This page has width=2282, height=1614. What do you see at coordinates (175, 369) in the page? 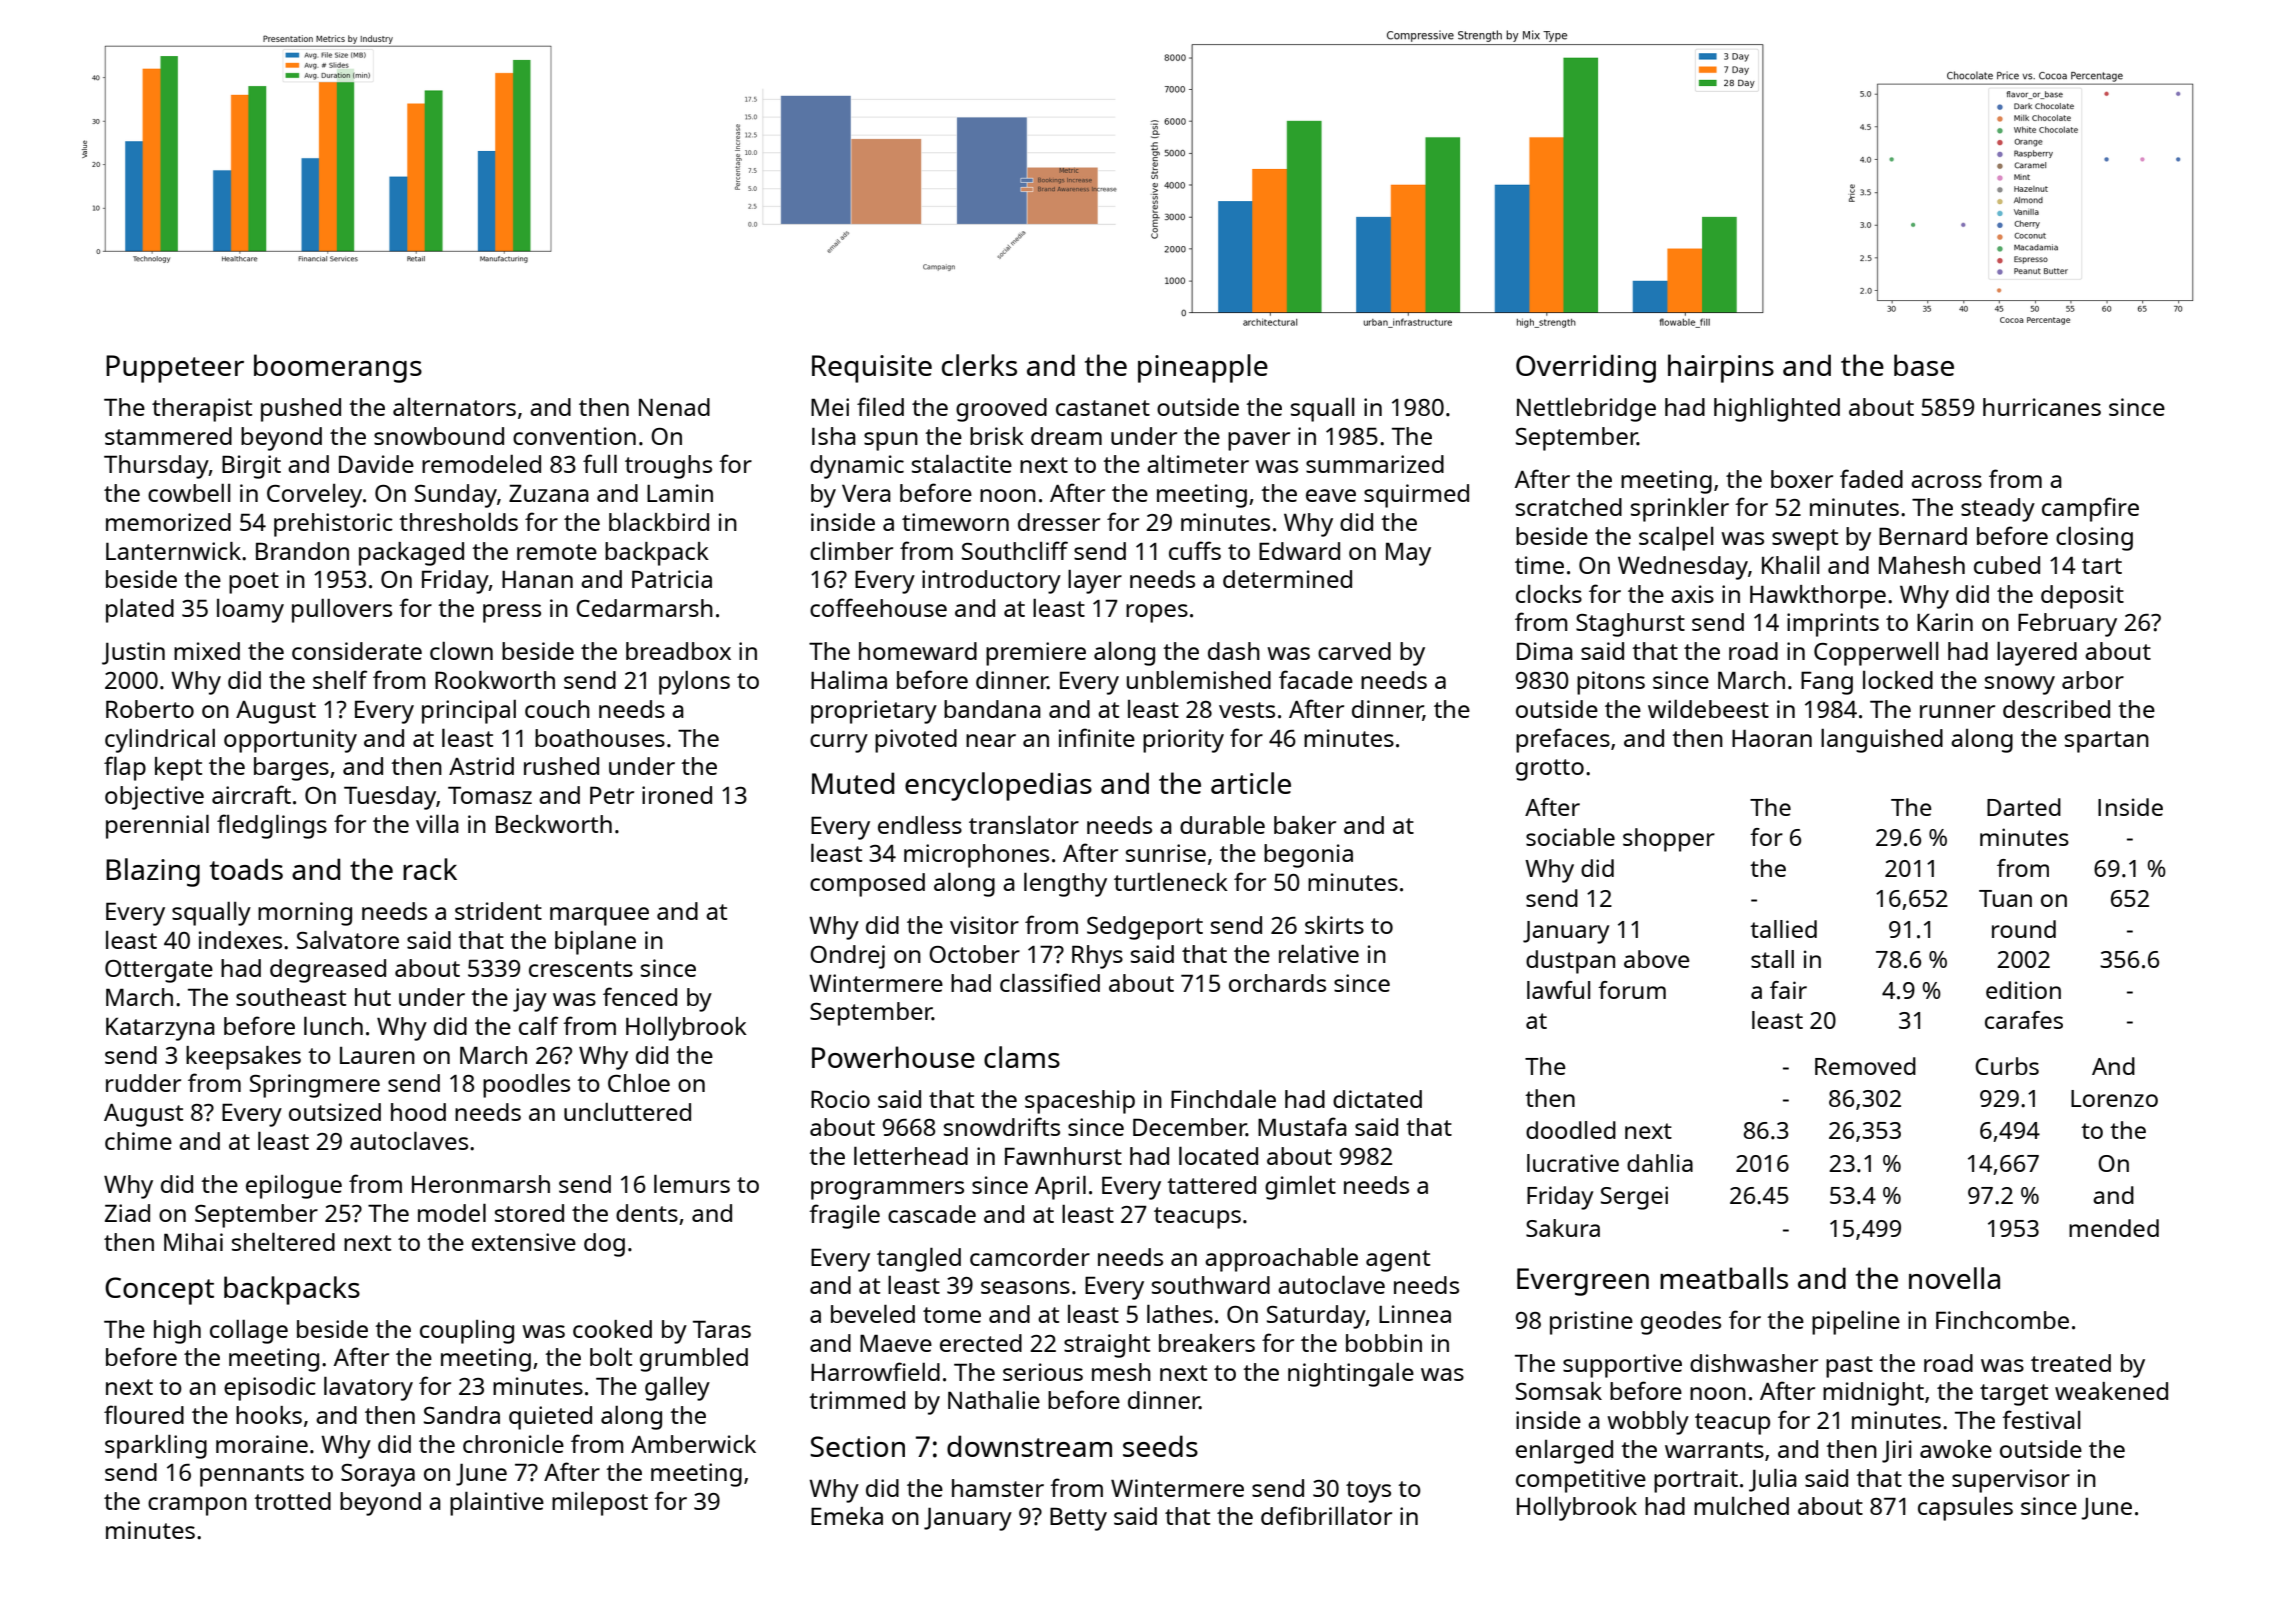
I see `Puppeteer` at bounding box center [175, 369].
